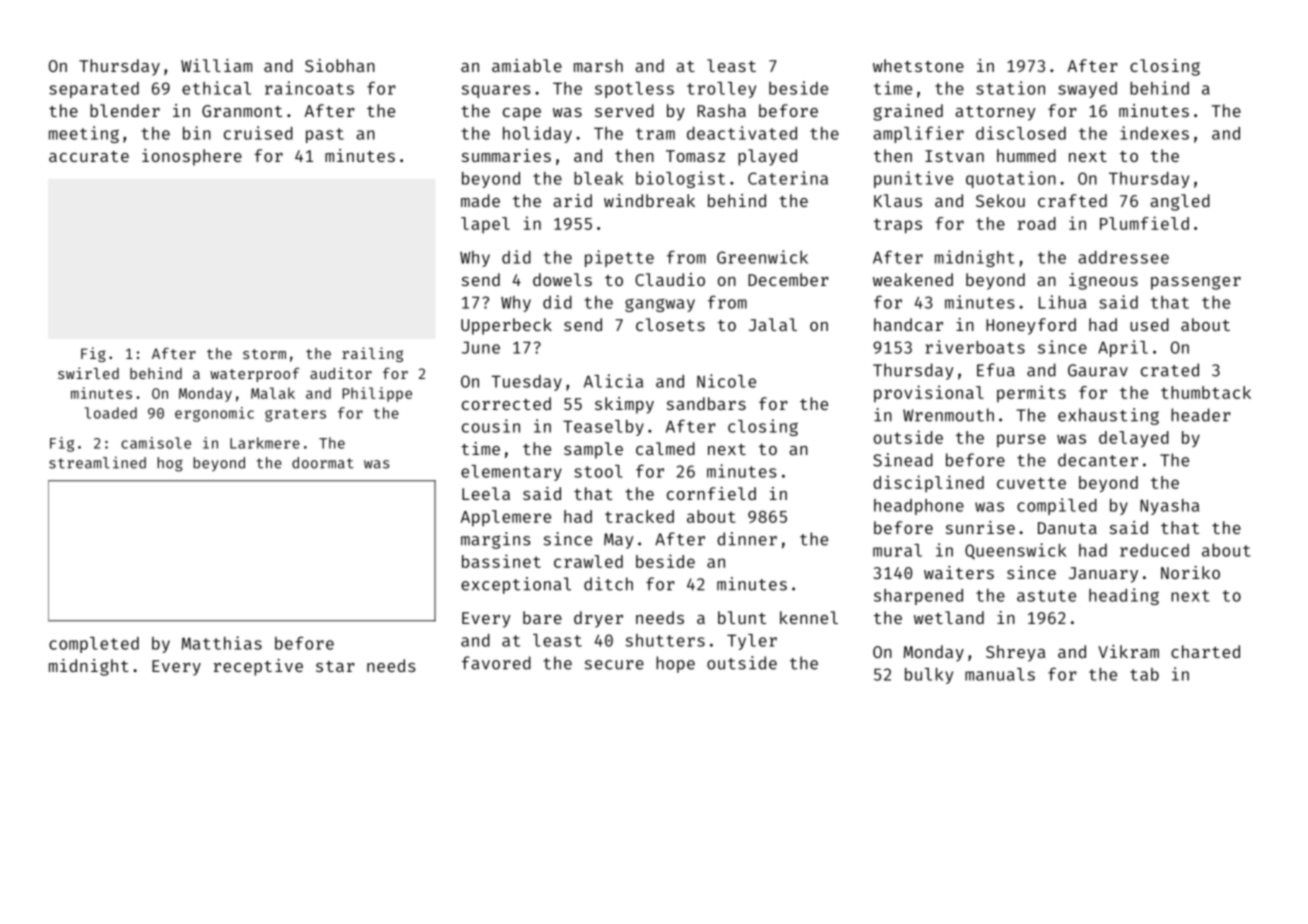 The width and height of the image is (1308, 924). Describe the element at coordinates (788, 279) in the image. I see `December` at that location.
